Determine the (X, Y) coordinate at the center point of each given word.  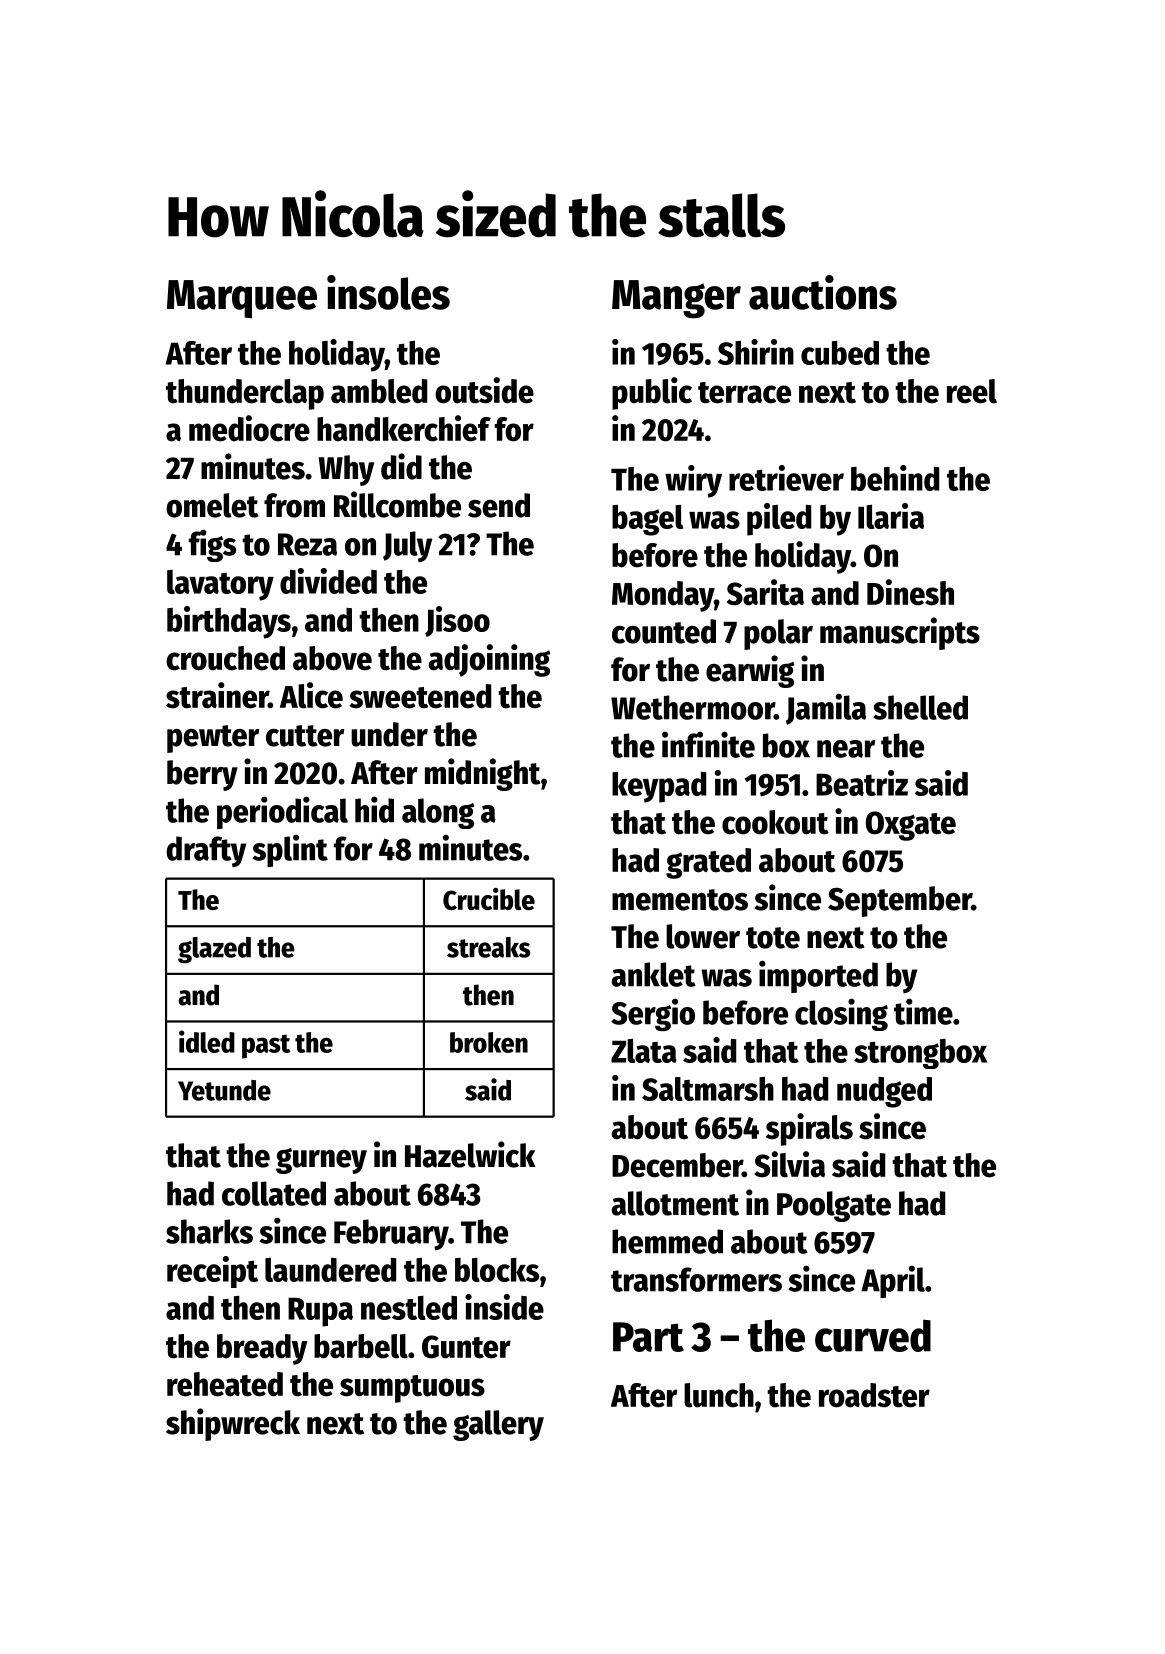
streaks (489, 947)
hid (374, 809)
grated (708, 863)
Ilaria (891, 516)
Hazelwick (470, 1154)
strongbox (920, 1054)
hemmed (667, 1241)
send (499, 505)
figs (212, 545)
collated (274, 1193)
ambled (379, 391)
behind (895, 478)
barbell (361, 1346)
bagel (647, 520)
